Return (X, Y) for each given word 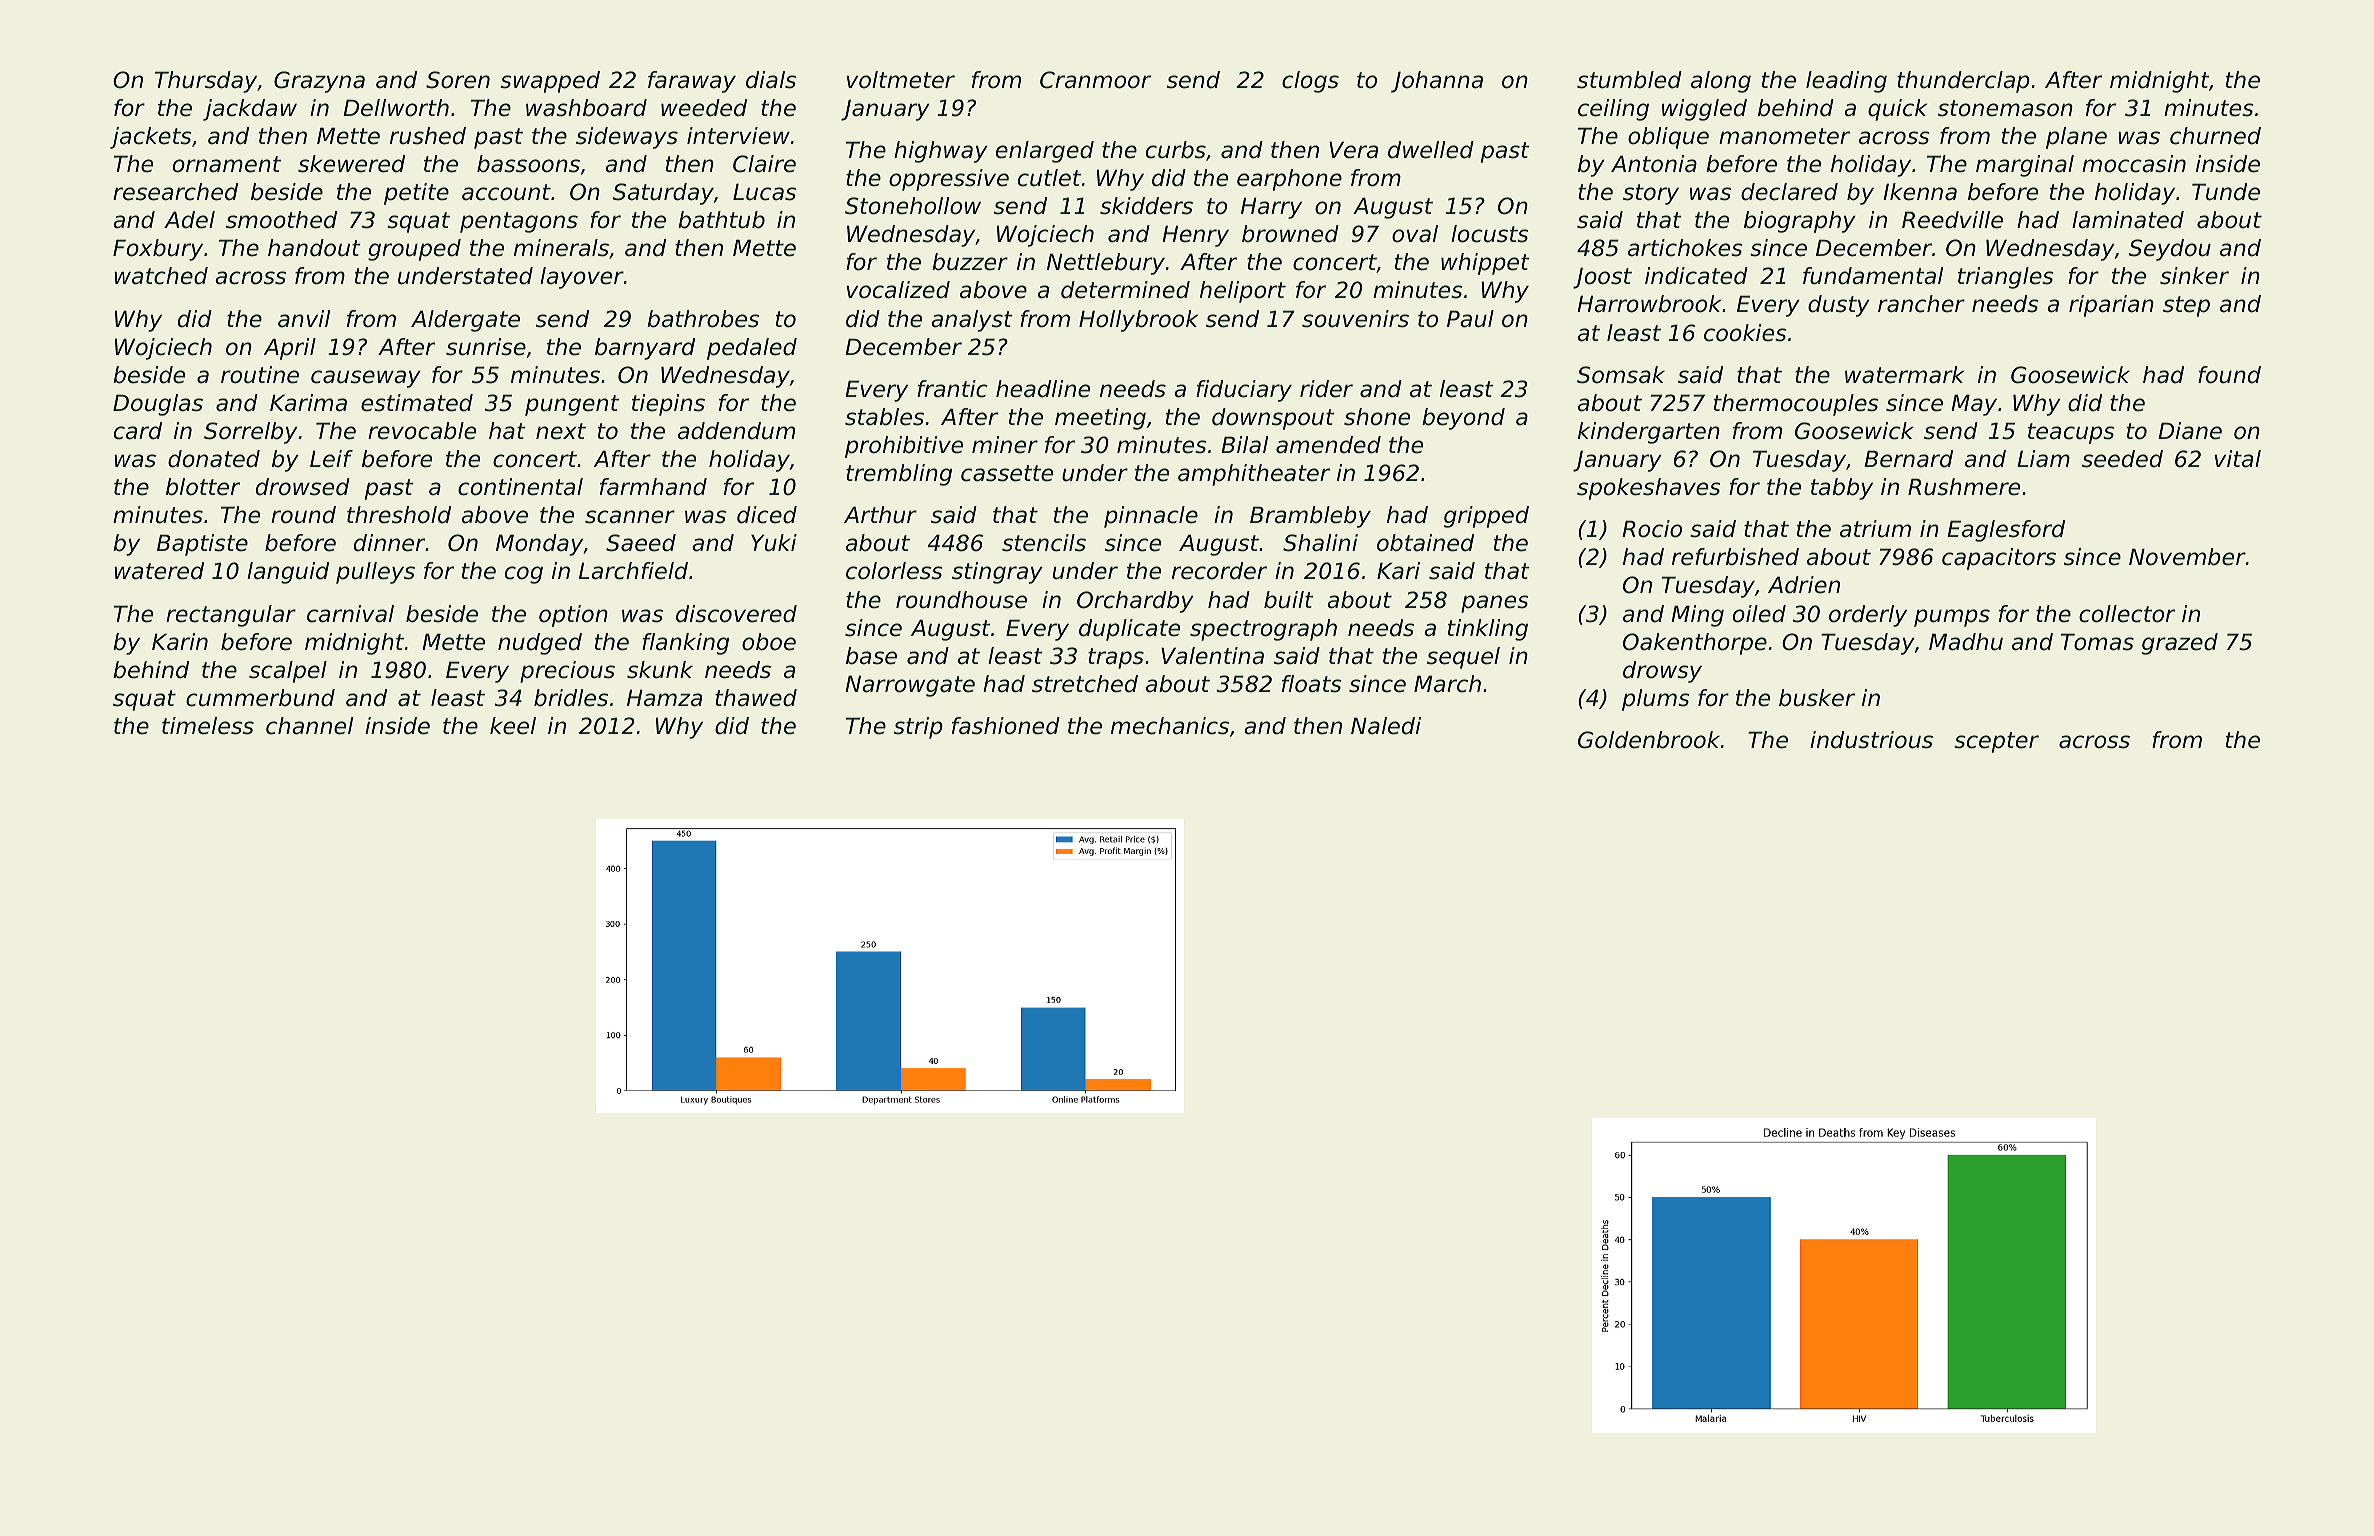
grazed (2180, 644)
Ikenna (1920, 192)
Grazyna (319, 82)
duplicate (1129, 630)
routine (260, 375)
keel (513, 726)
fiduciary (1244, 391)
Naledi (1386, 726)
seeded (2122, 459)
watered (159, 571)
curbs (1176, 150)
